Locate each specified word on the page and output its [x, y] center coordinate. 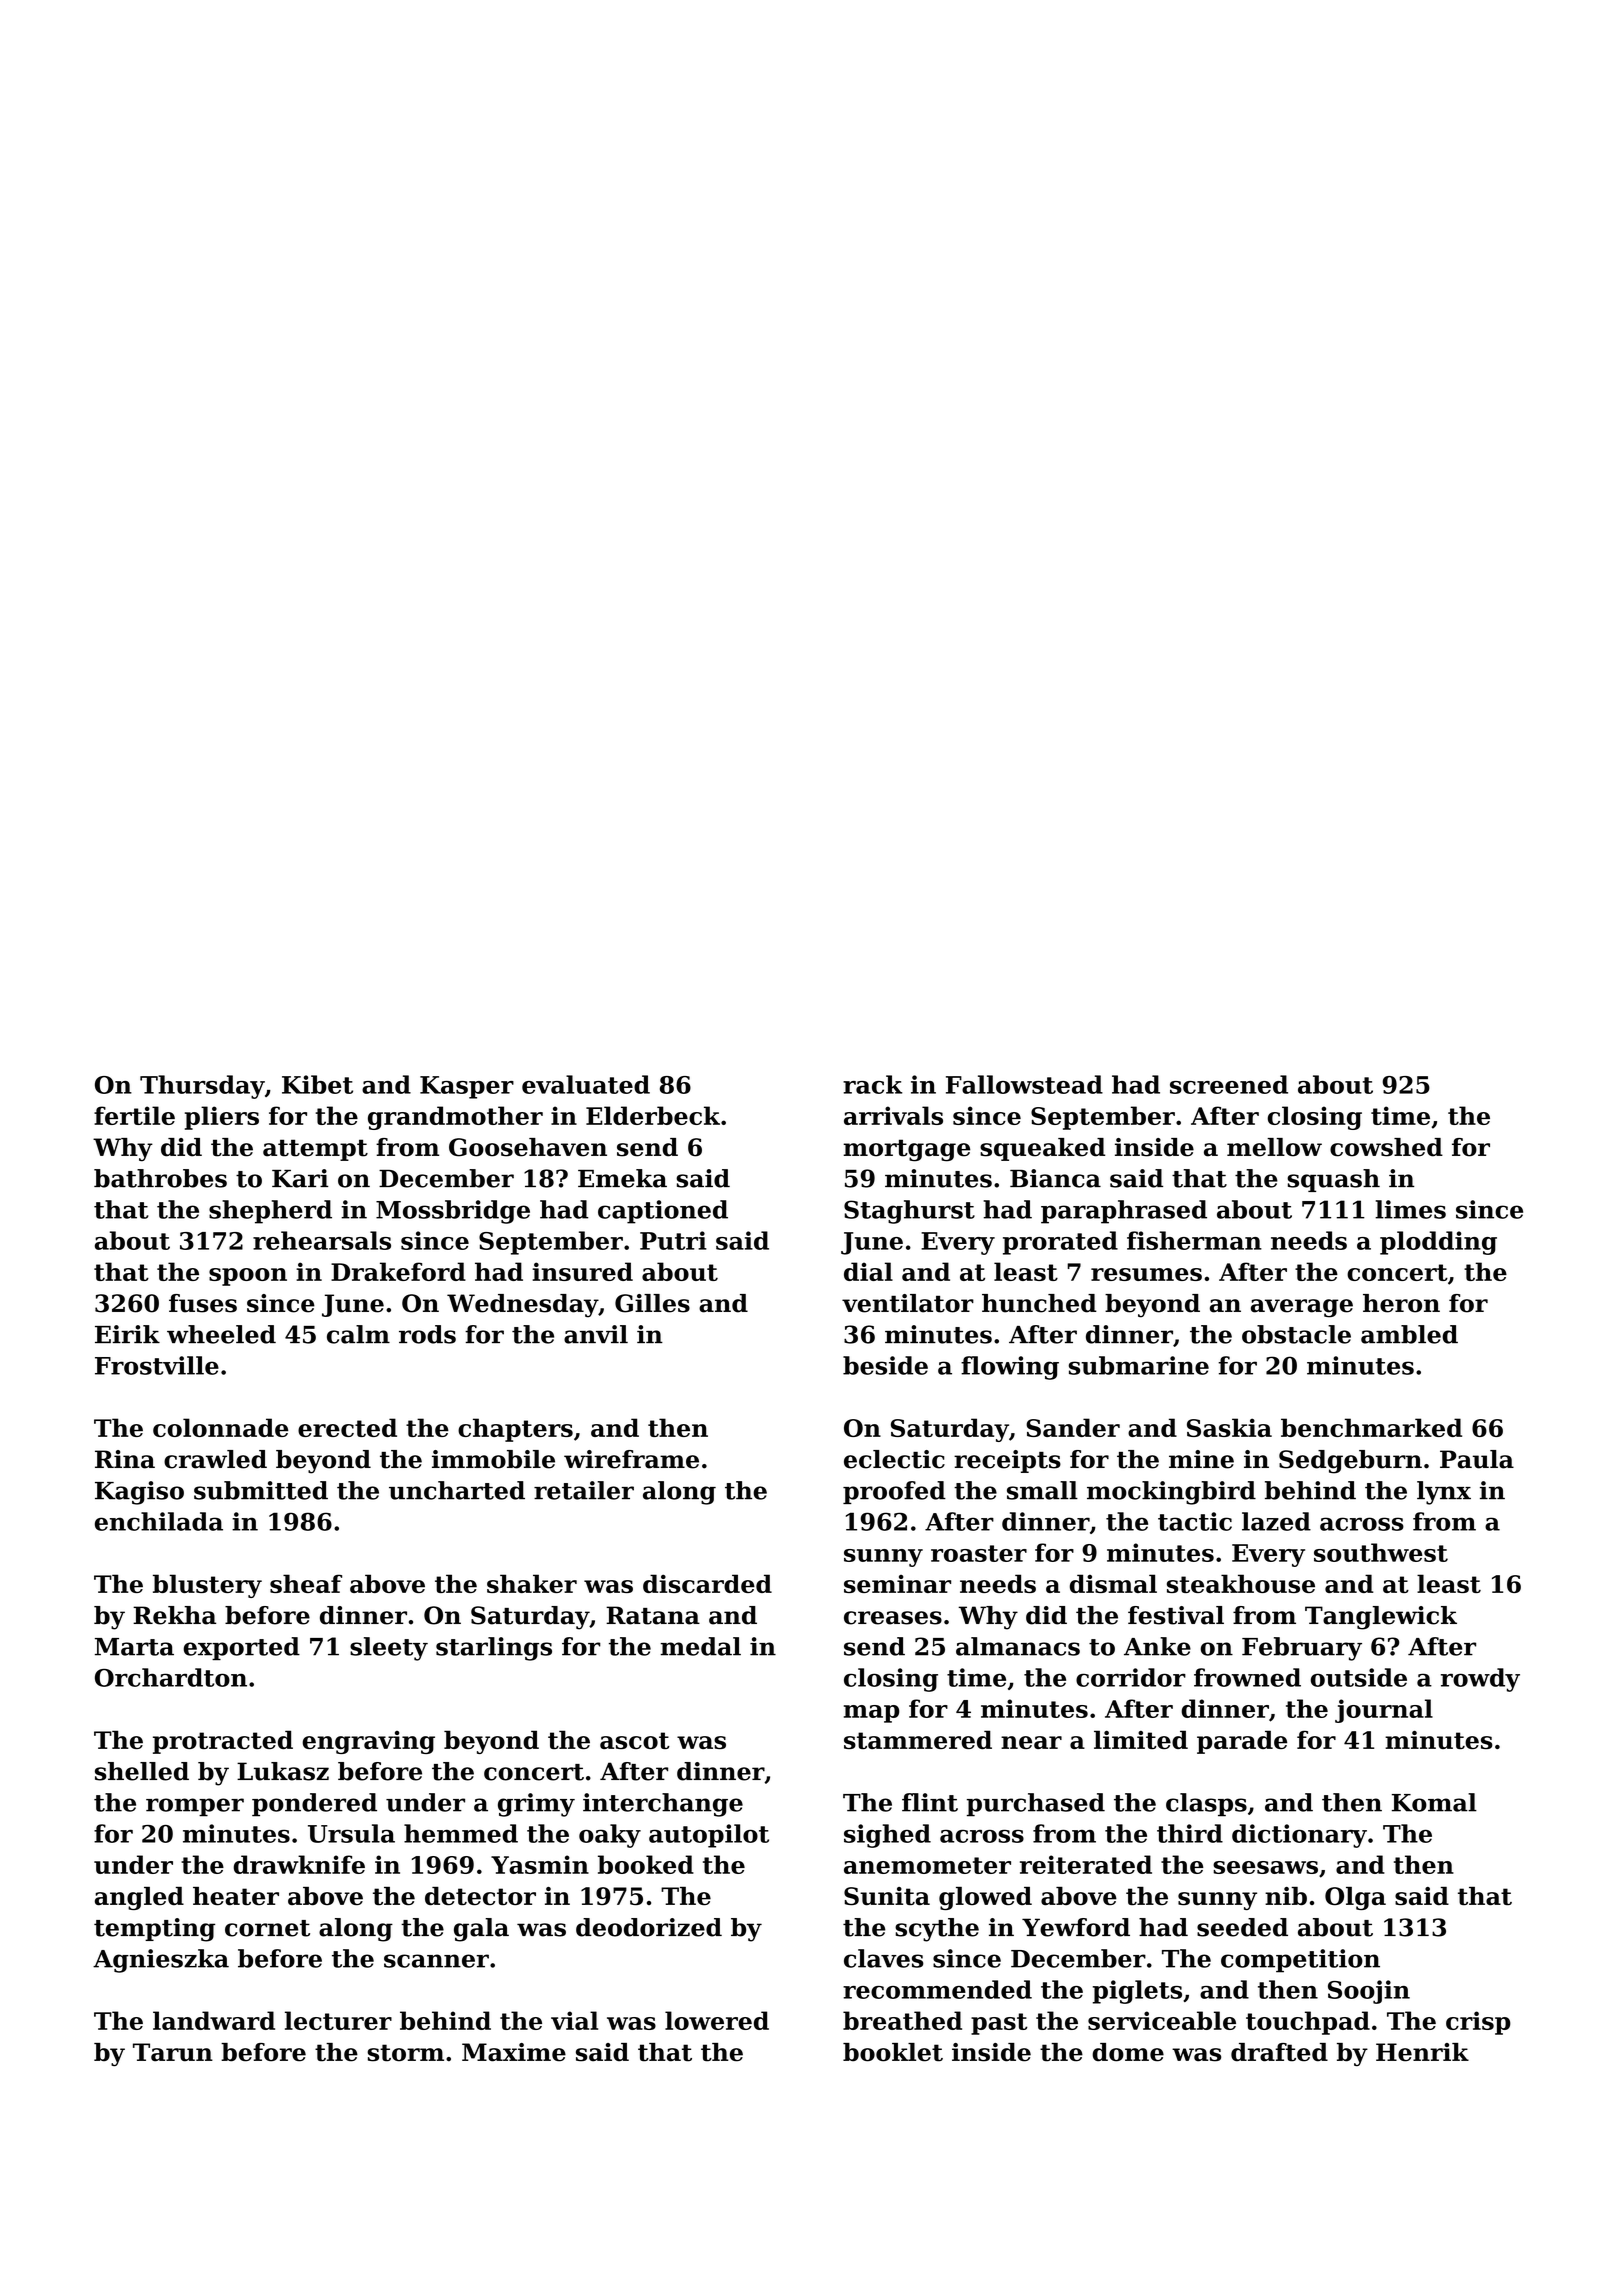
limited [1141, 1739]
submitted [261, 1490]
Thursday [202, 1087]
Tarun [173, 2052]
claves [884, 1958]
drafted [1279, 2052]
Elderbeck [653, 1115]
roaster [979, 1553]
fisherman [1194, 1240]
